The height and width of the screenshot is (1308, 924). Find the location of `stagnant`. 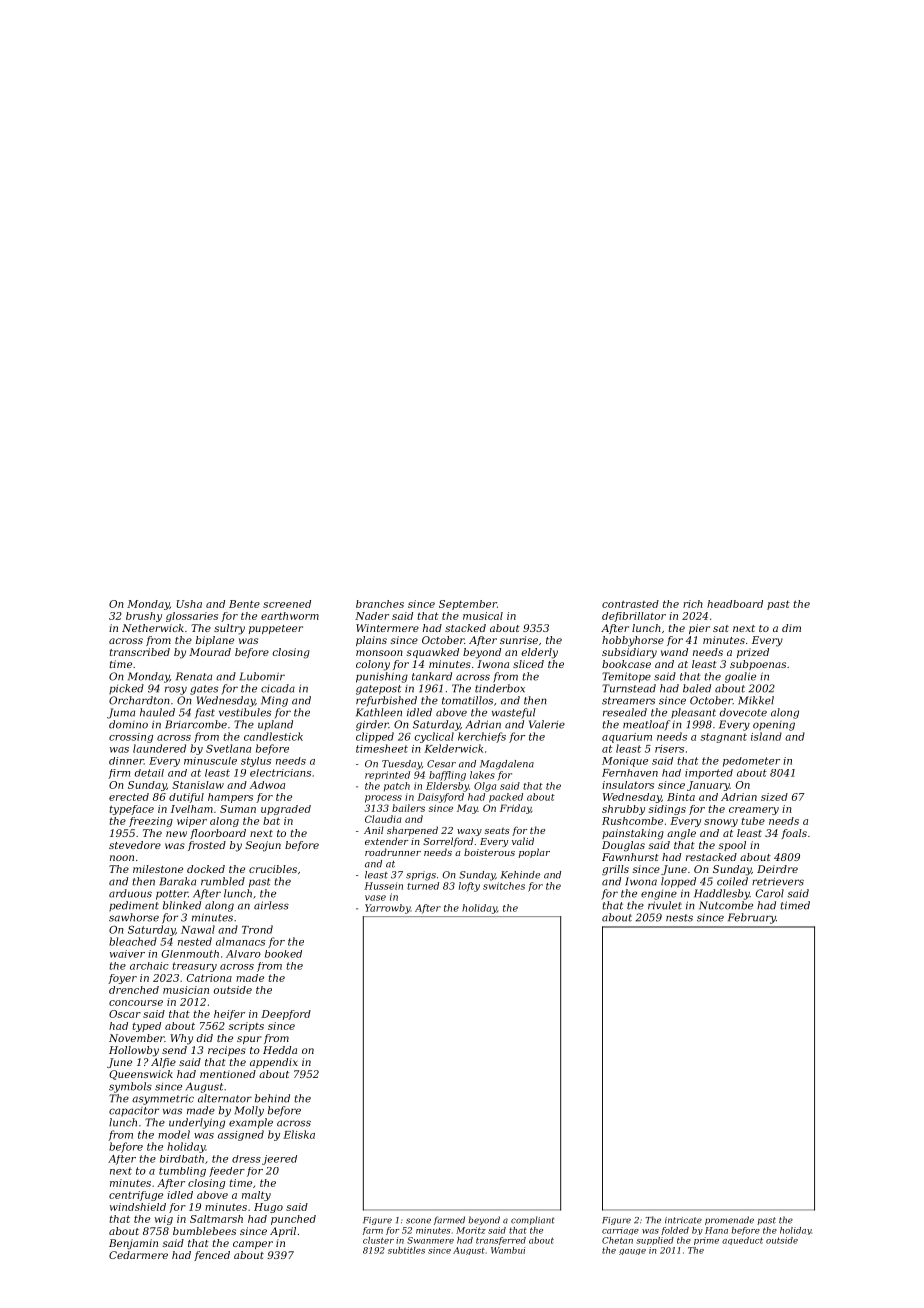

stagnant is located at coordinates (724, 738).
